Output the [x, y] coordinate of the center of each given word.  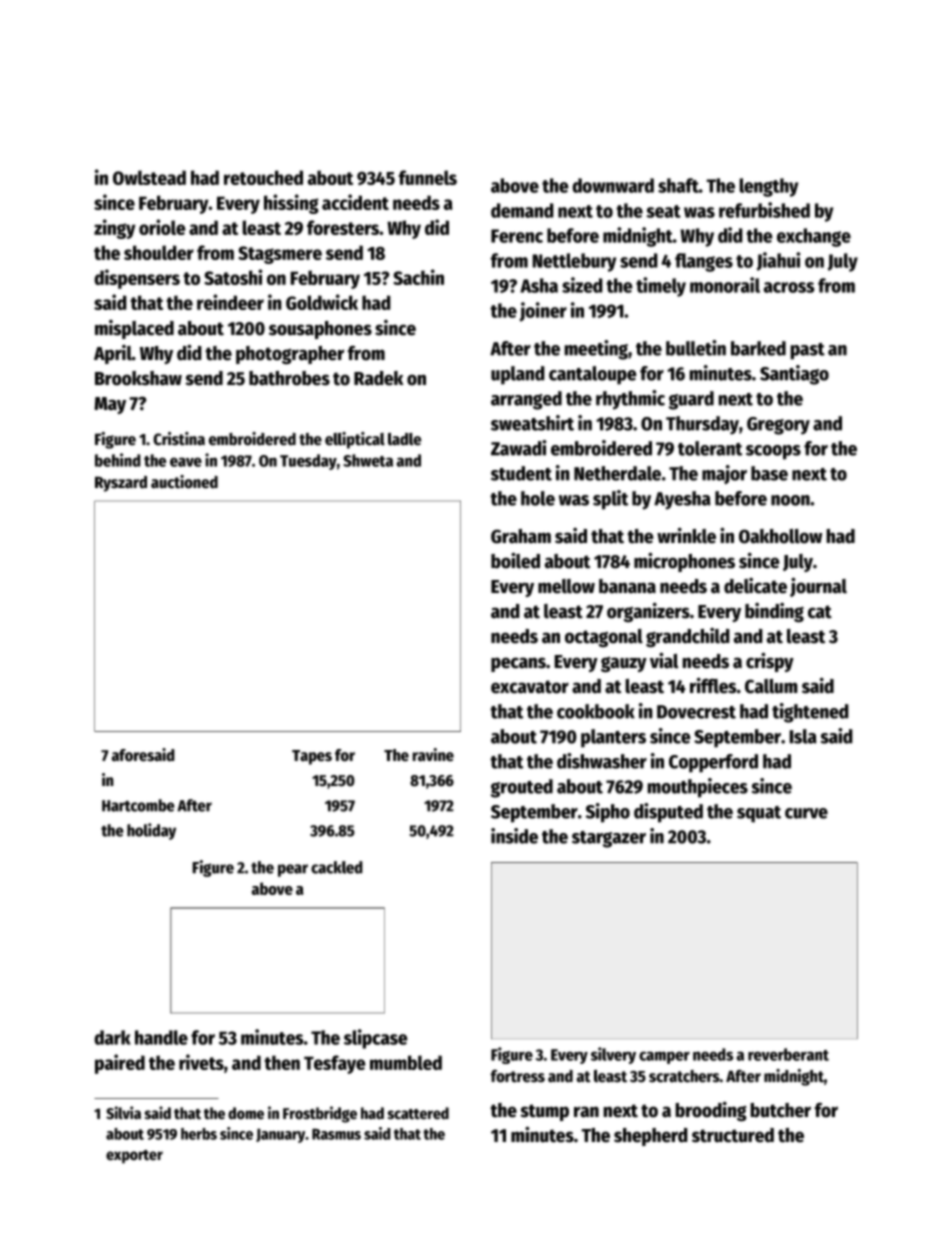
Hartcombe [138, 805]
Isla [803, 736]
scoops [773, 452]
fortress [517, 1076]
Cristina [179, 439]
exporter [134, 1157]
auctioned [184, 482]
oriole [162, 227]
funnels [427, 177]
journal [818, 587]
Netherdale [617, 473]
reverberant [788, 1054]
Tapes [312, 757]
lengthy [769, 187]
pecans [518, 664]
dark [112, 1037]
